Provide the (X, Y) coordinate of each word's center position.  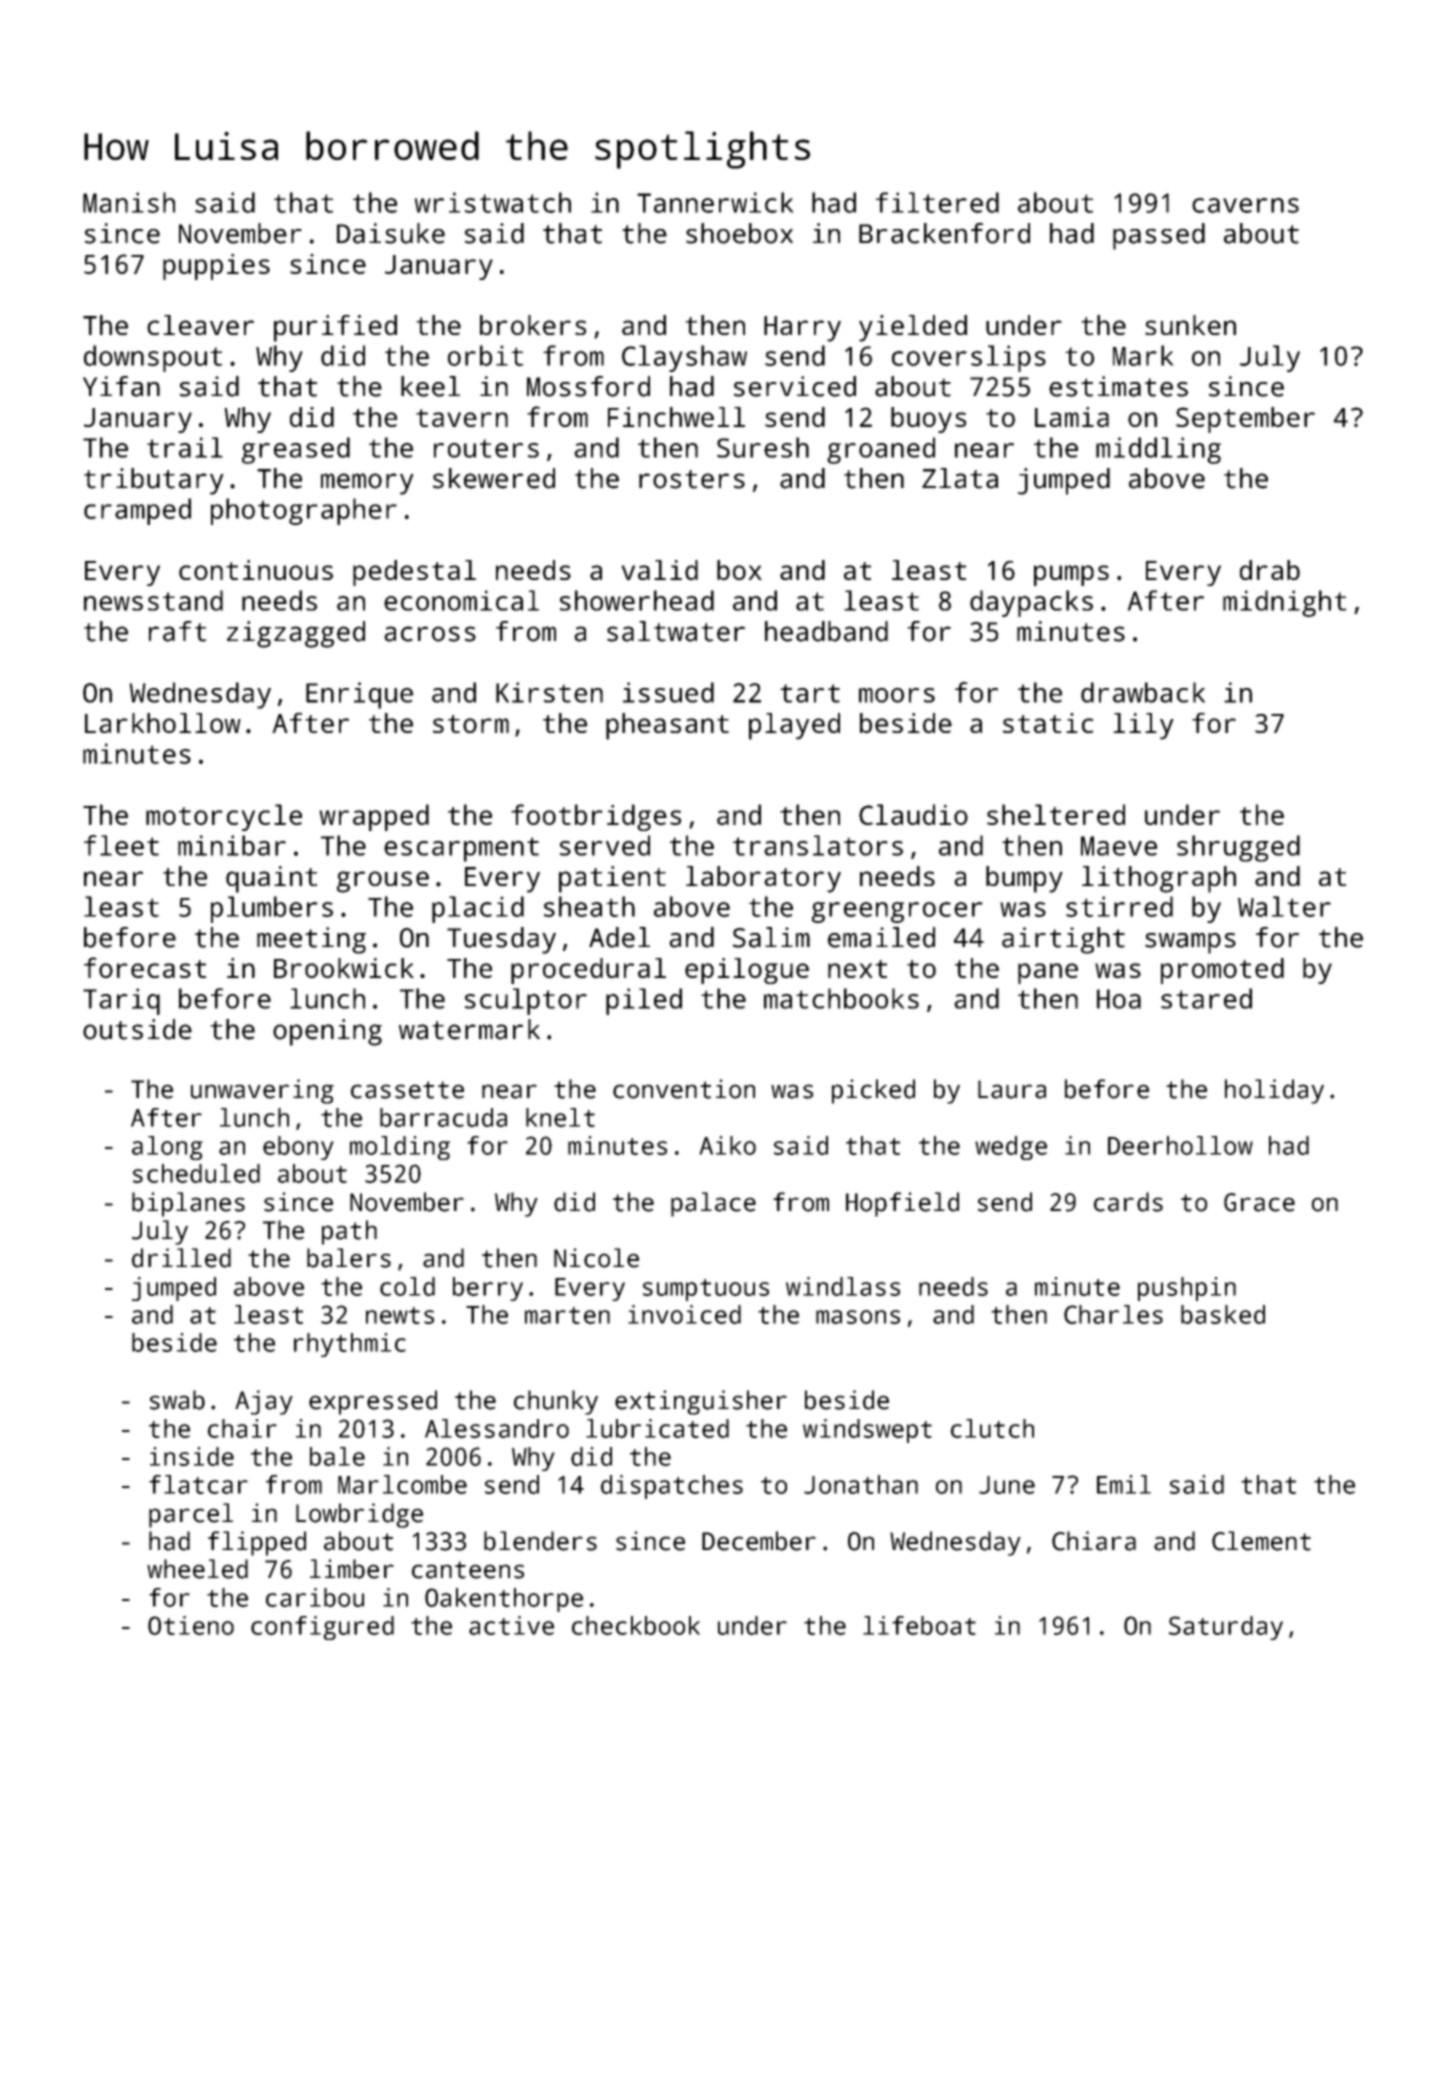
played (794, 726)
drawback (1143, 692)
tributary (154, 481)
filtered (937, 202)
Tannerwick (715, 202)
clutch (992, 1428)
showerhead (637, 600)
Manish (129, 202)
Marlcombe (402, 1484)
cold (407, 1286)
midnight (1284, 603)
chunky (556, 1402)
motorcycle (224, 817)
